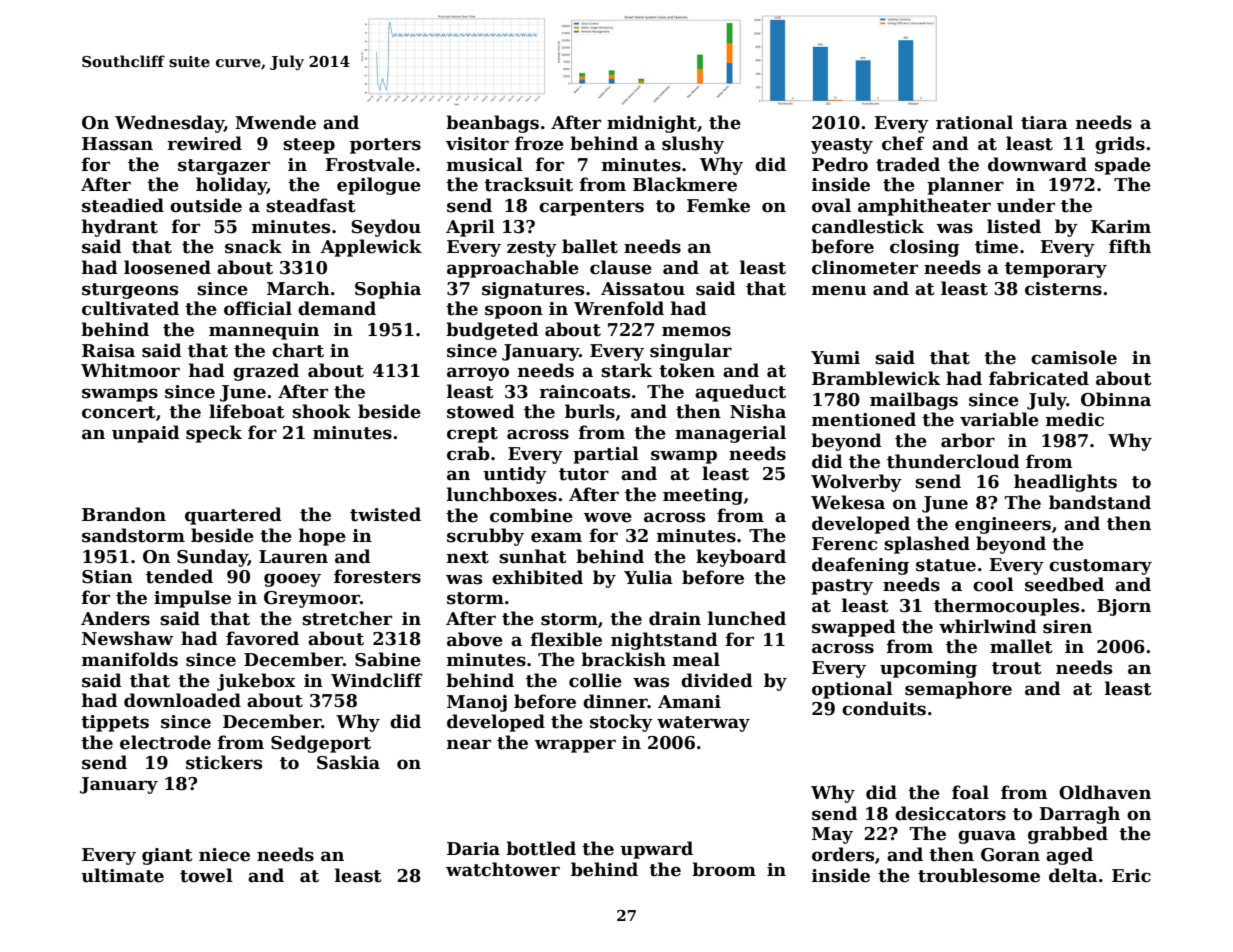 The height and width of the page is (952, 1233). Describe the element at coordinates (1074, 357) in the page. I see `camisole` at that location.
